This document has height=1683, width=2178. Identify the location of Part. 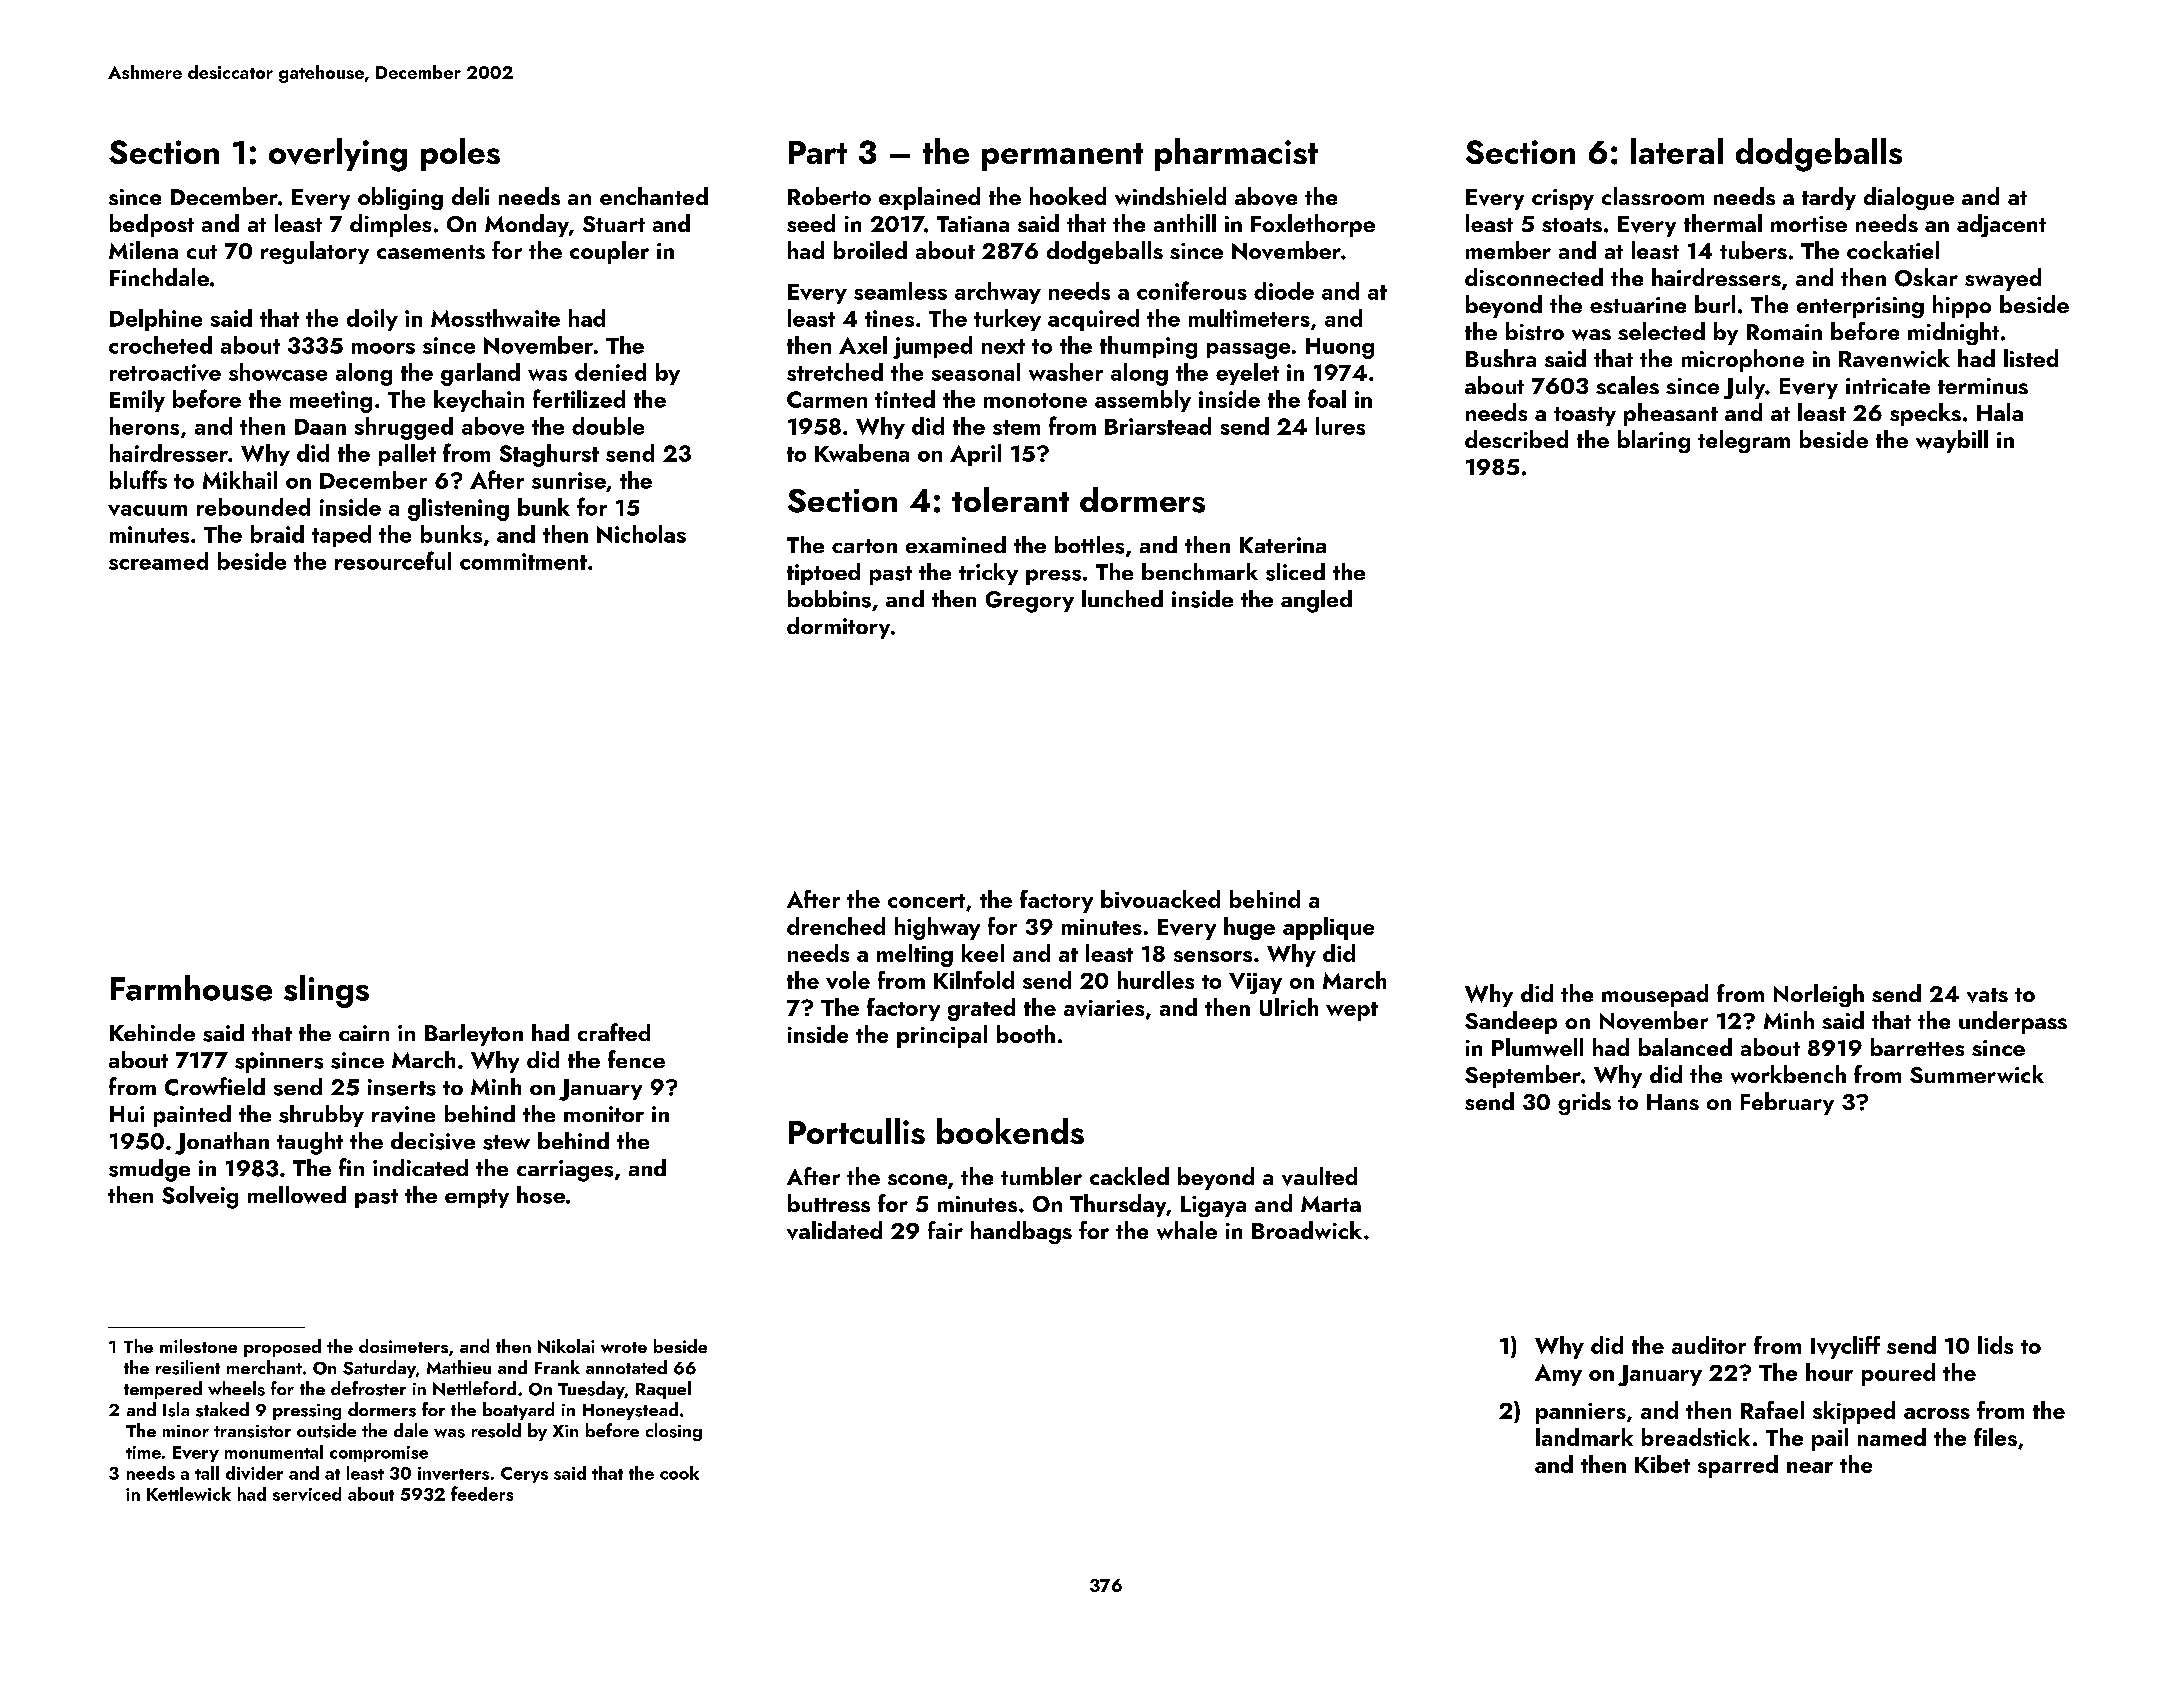
(818, 152).
